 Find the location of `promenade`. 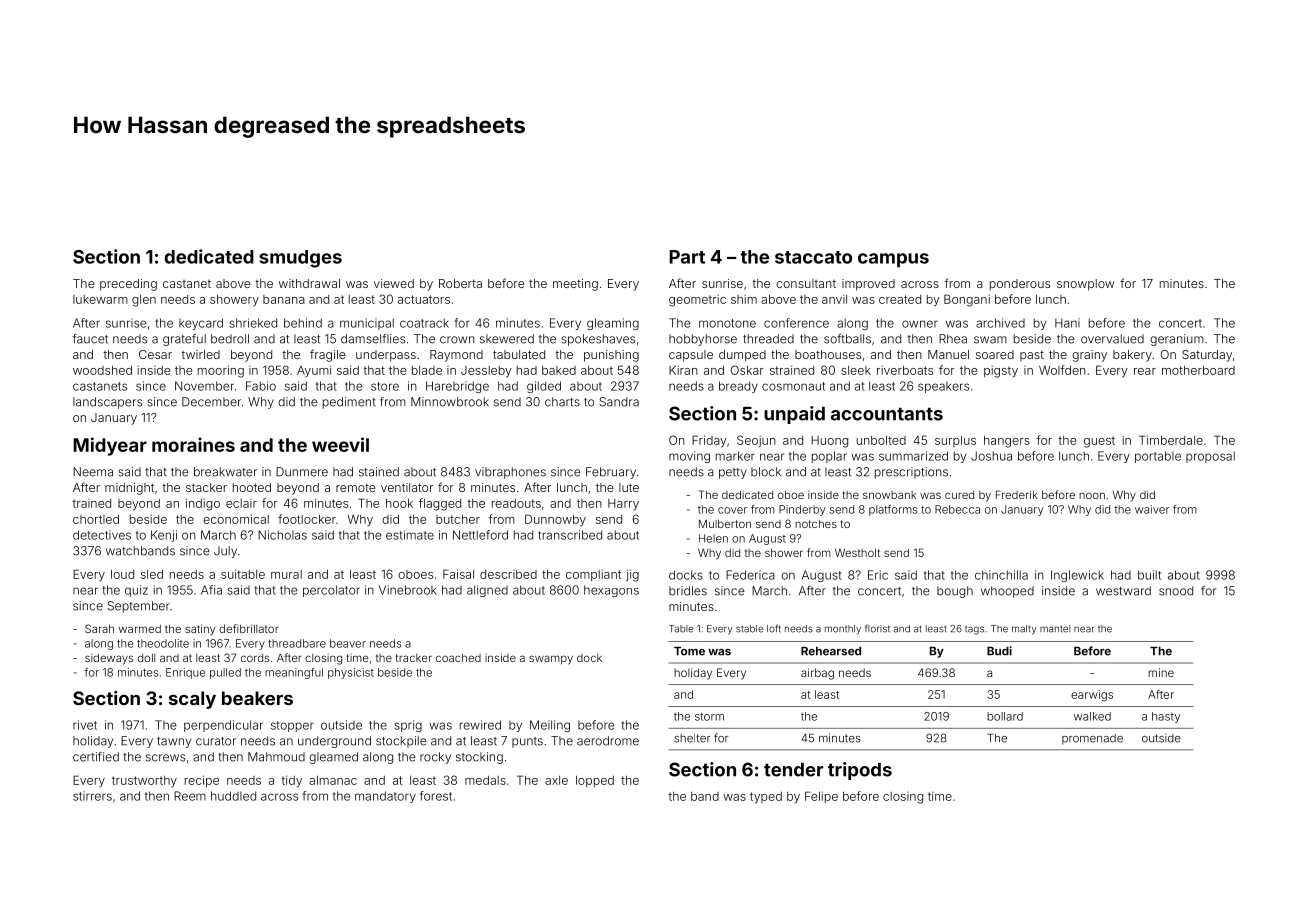

promenade is located at coordinates (1092, 739).
